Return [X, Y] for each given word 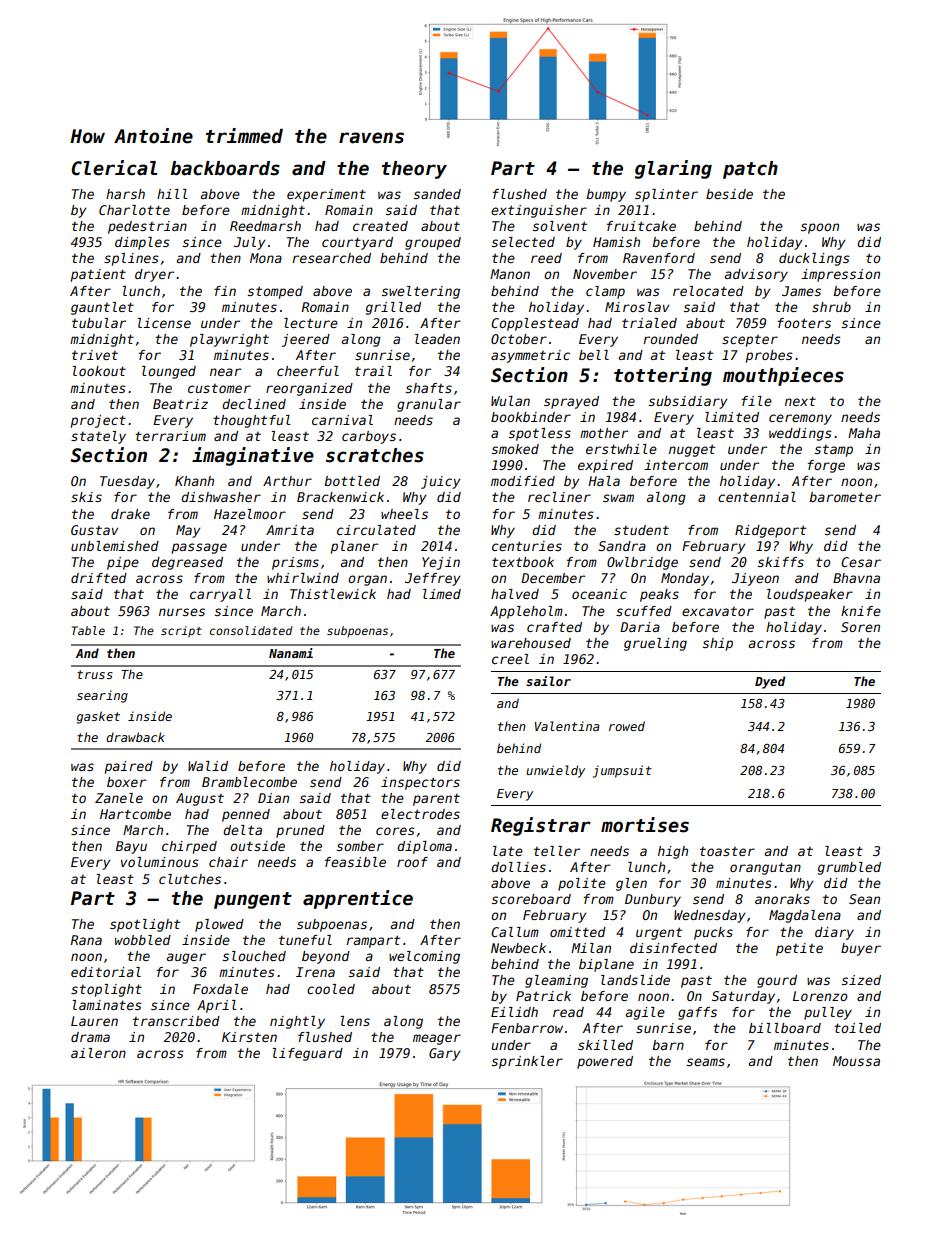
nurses [182, 612]
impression [840, 275]
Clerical [115, 168]
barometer [845, 497]
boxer [126, 782]
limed [442, 594]
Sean [864, 899]
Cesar [861, 562]
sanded [437, 194]
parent [436, 800]
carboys [369, 437]
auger [186, 958]
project [98, 421]
